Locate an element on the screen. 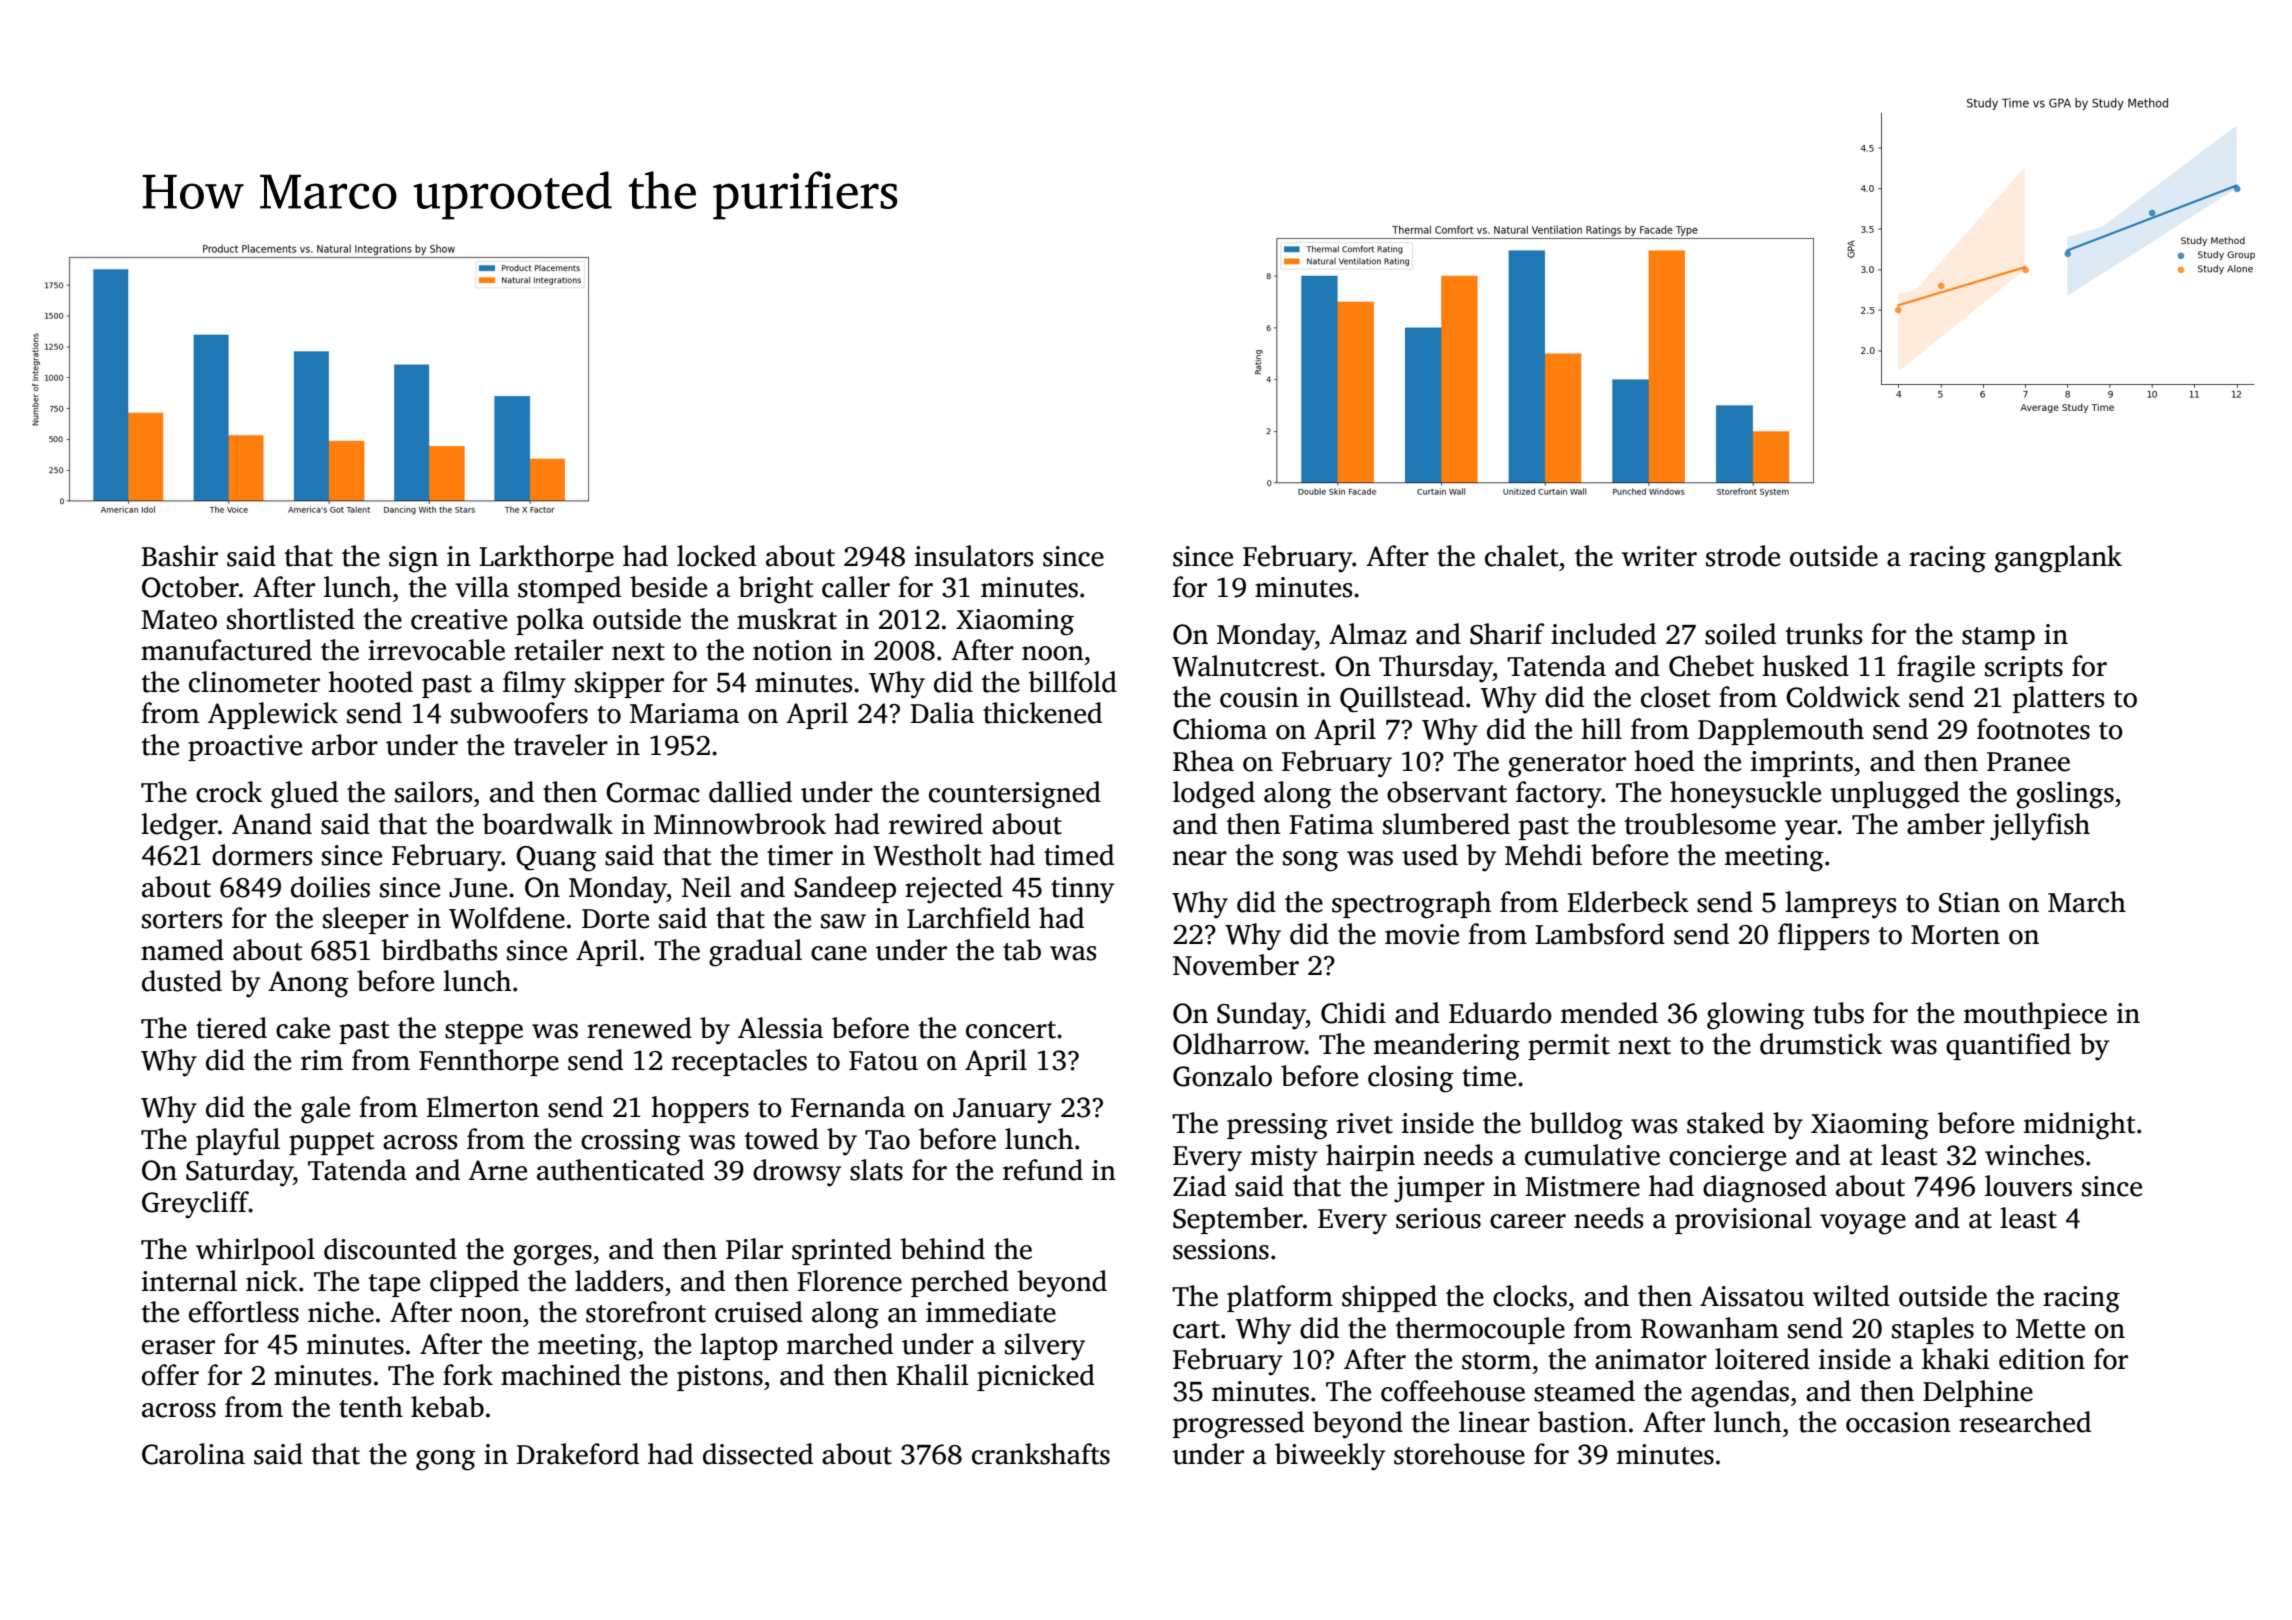 This screenshot has width=2292, height=1620. pressing is located at coordinates (1277, 1126).
